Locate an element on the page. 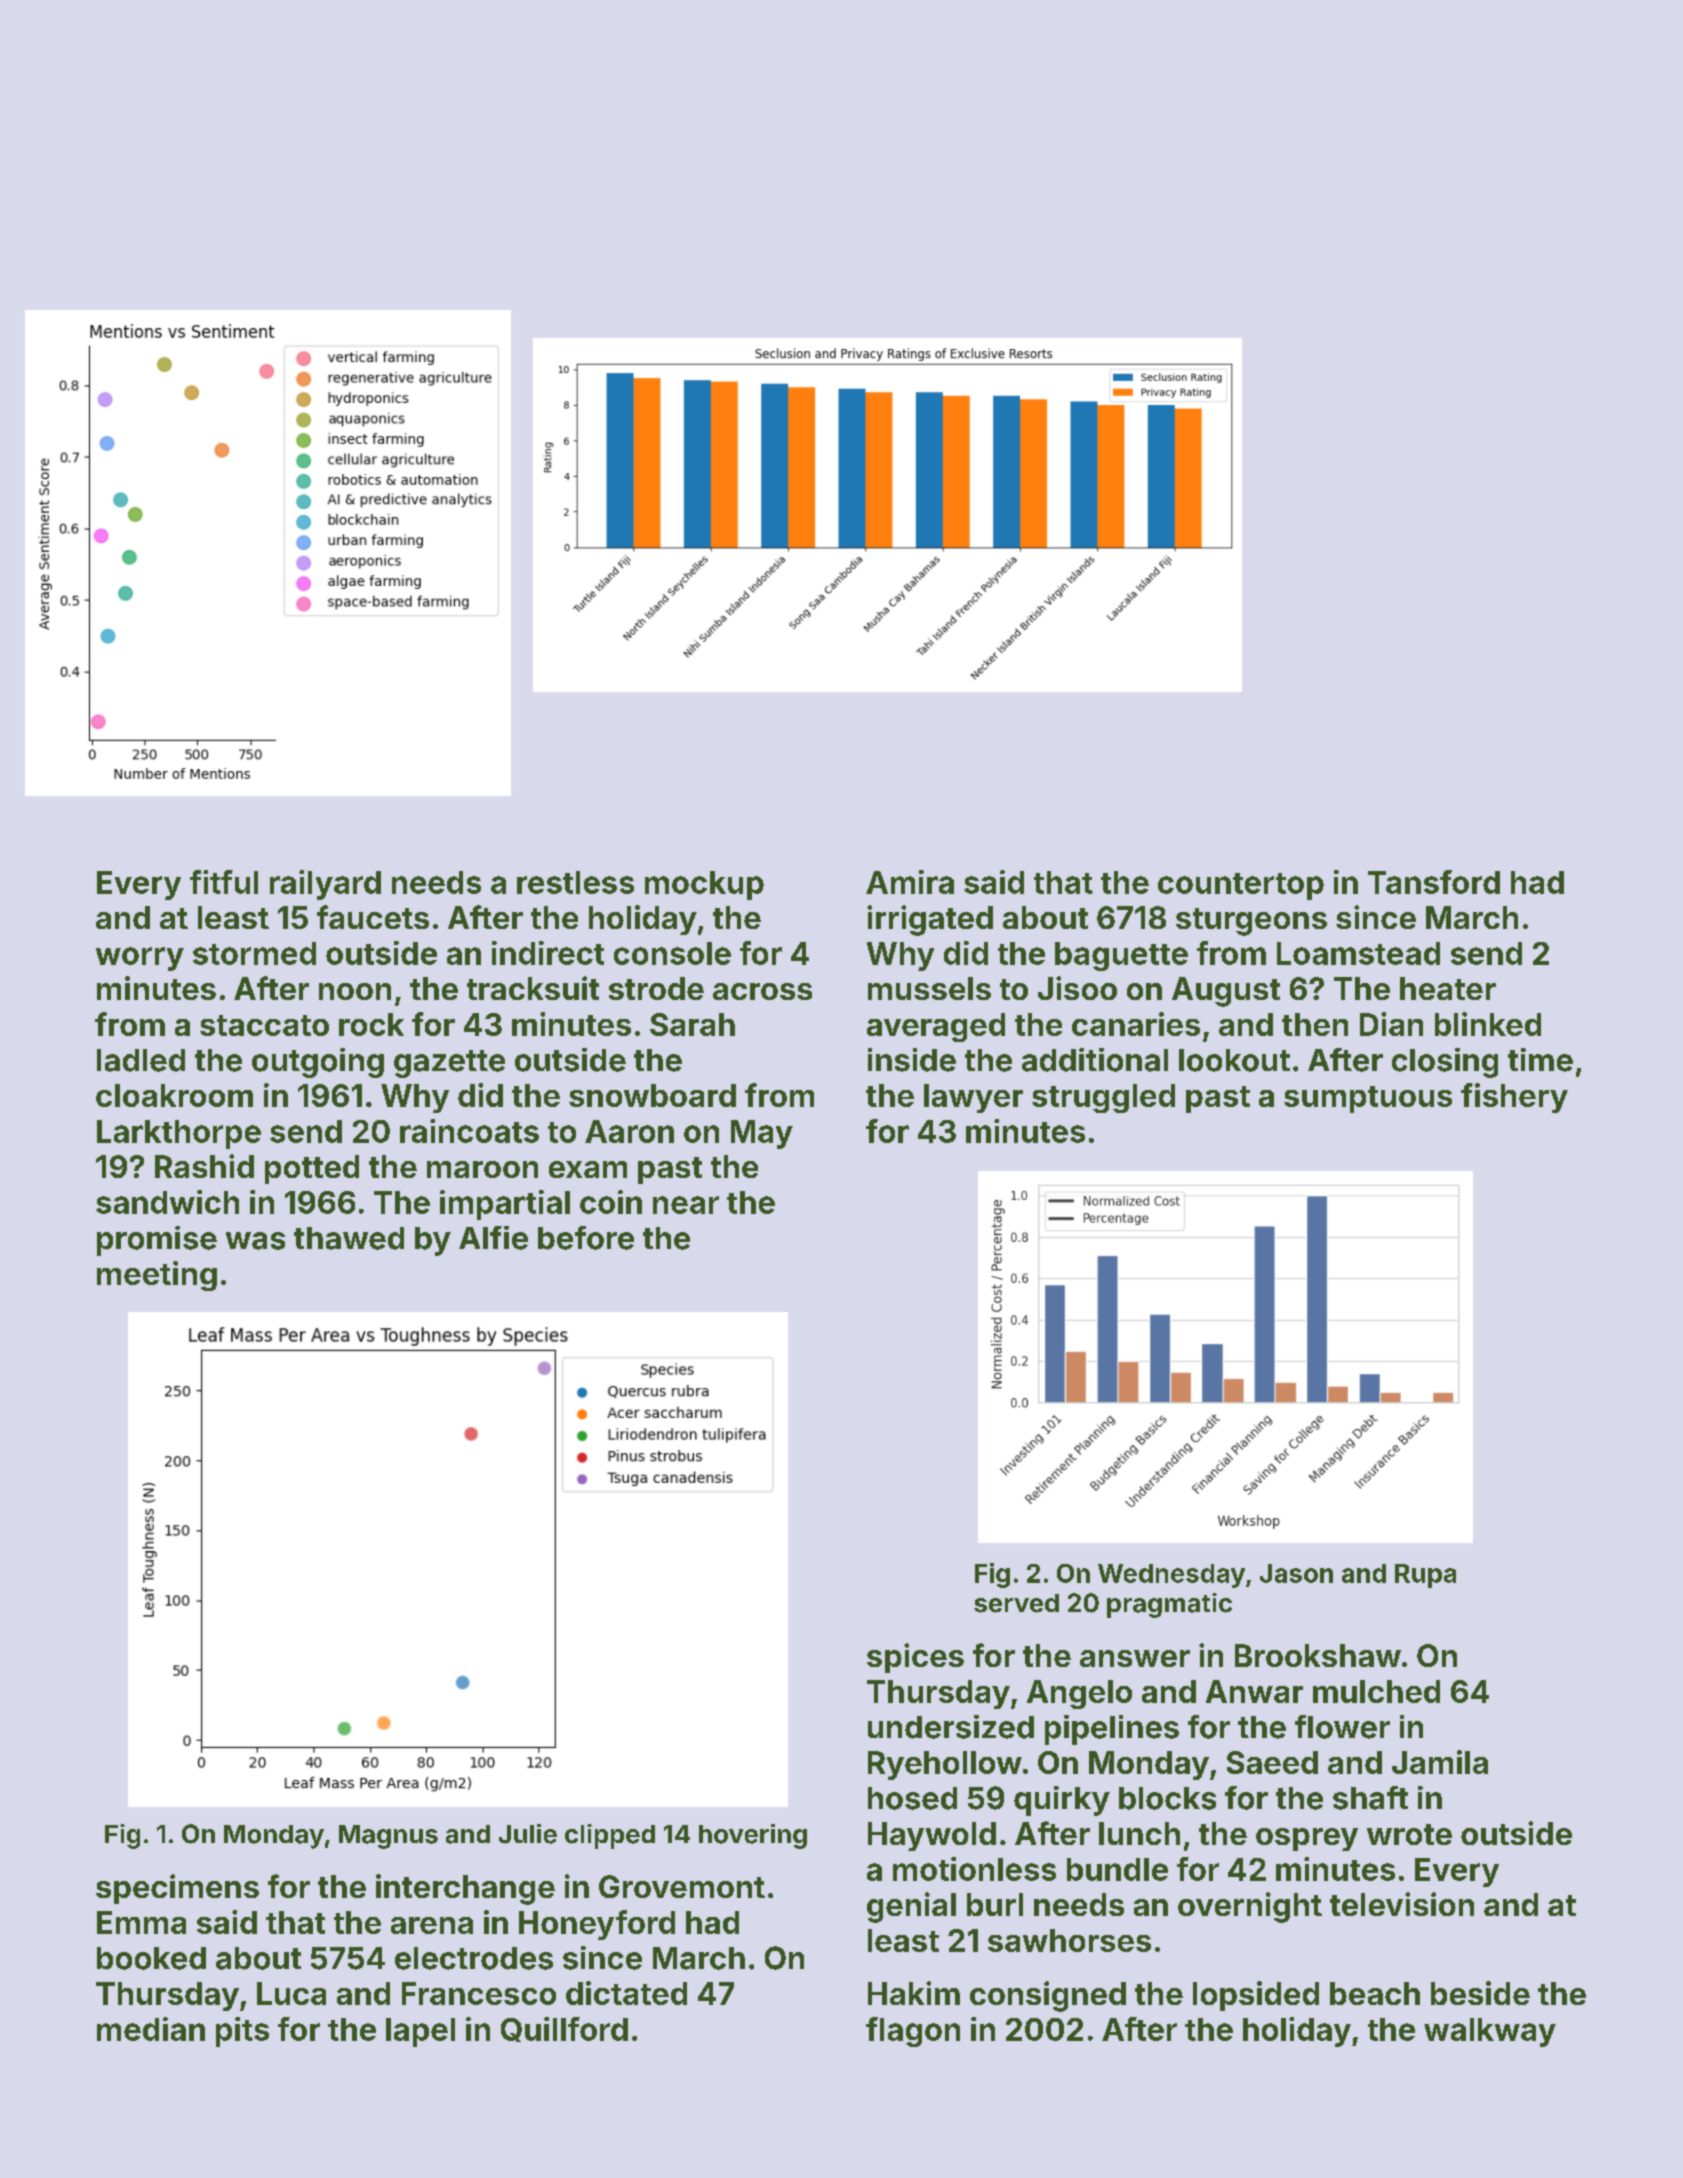 This image has height=2178, width=1683. flagon is located at coordinates (913, 2032).
